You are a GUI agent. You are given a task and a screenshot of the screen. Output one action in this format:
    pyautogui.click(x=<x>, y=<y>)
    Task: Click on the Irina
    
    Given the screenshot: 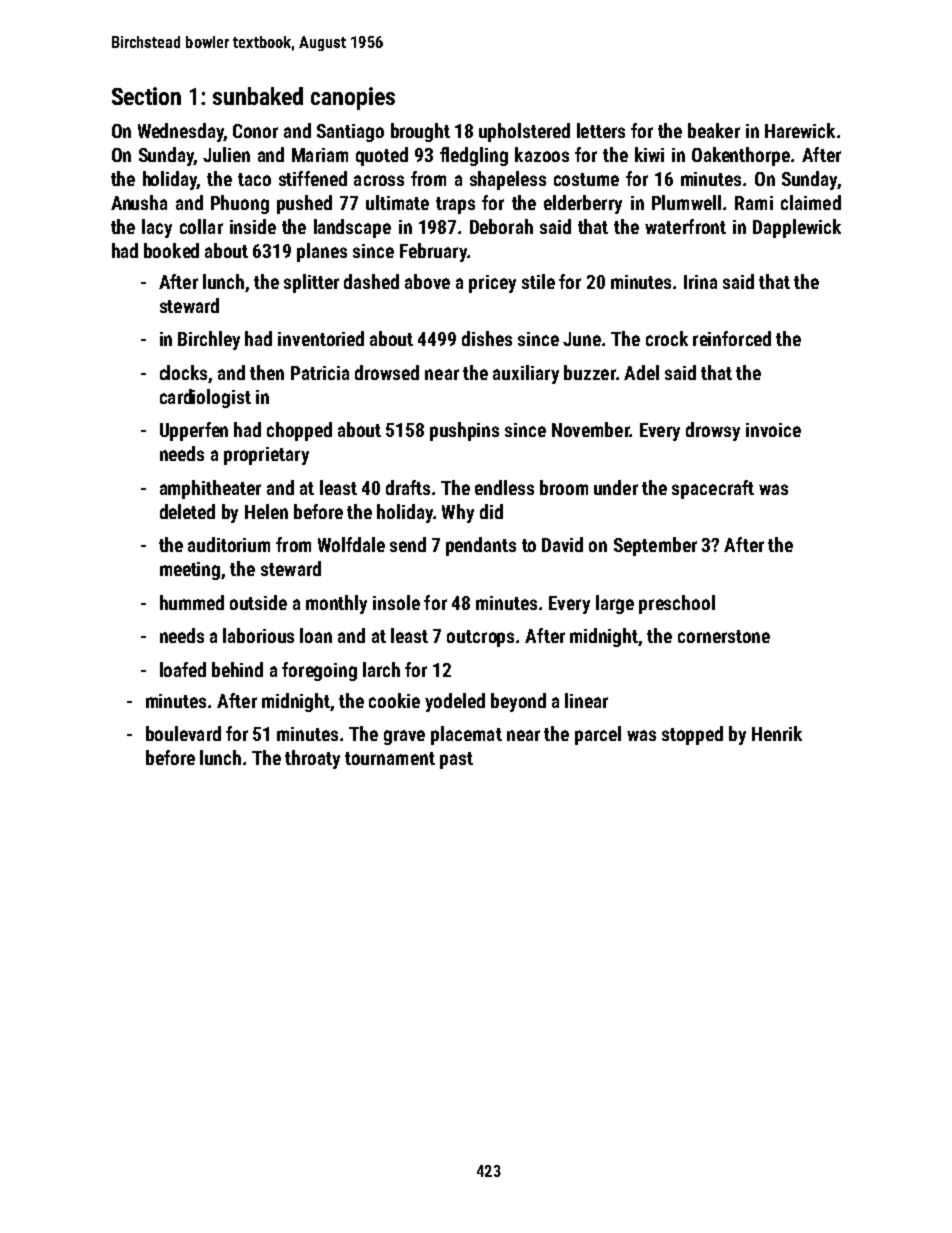 What is the action you would take?
    pyautogui.click(x=700, y=282)
